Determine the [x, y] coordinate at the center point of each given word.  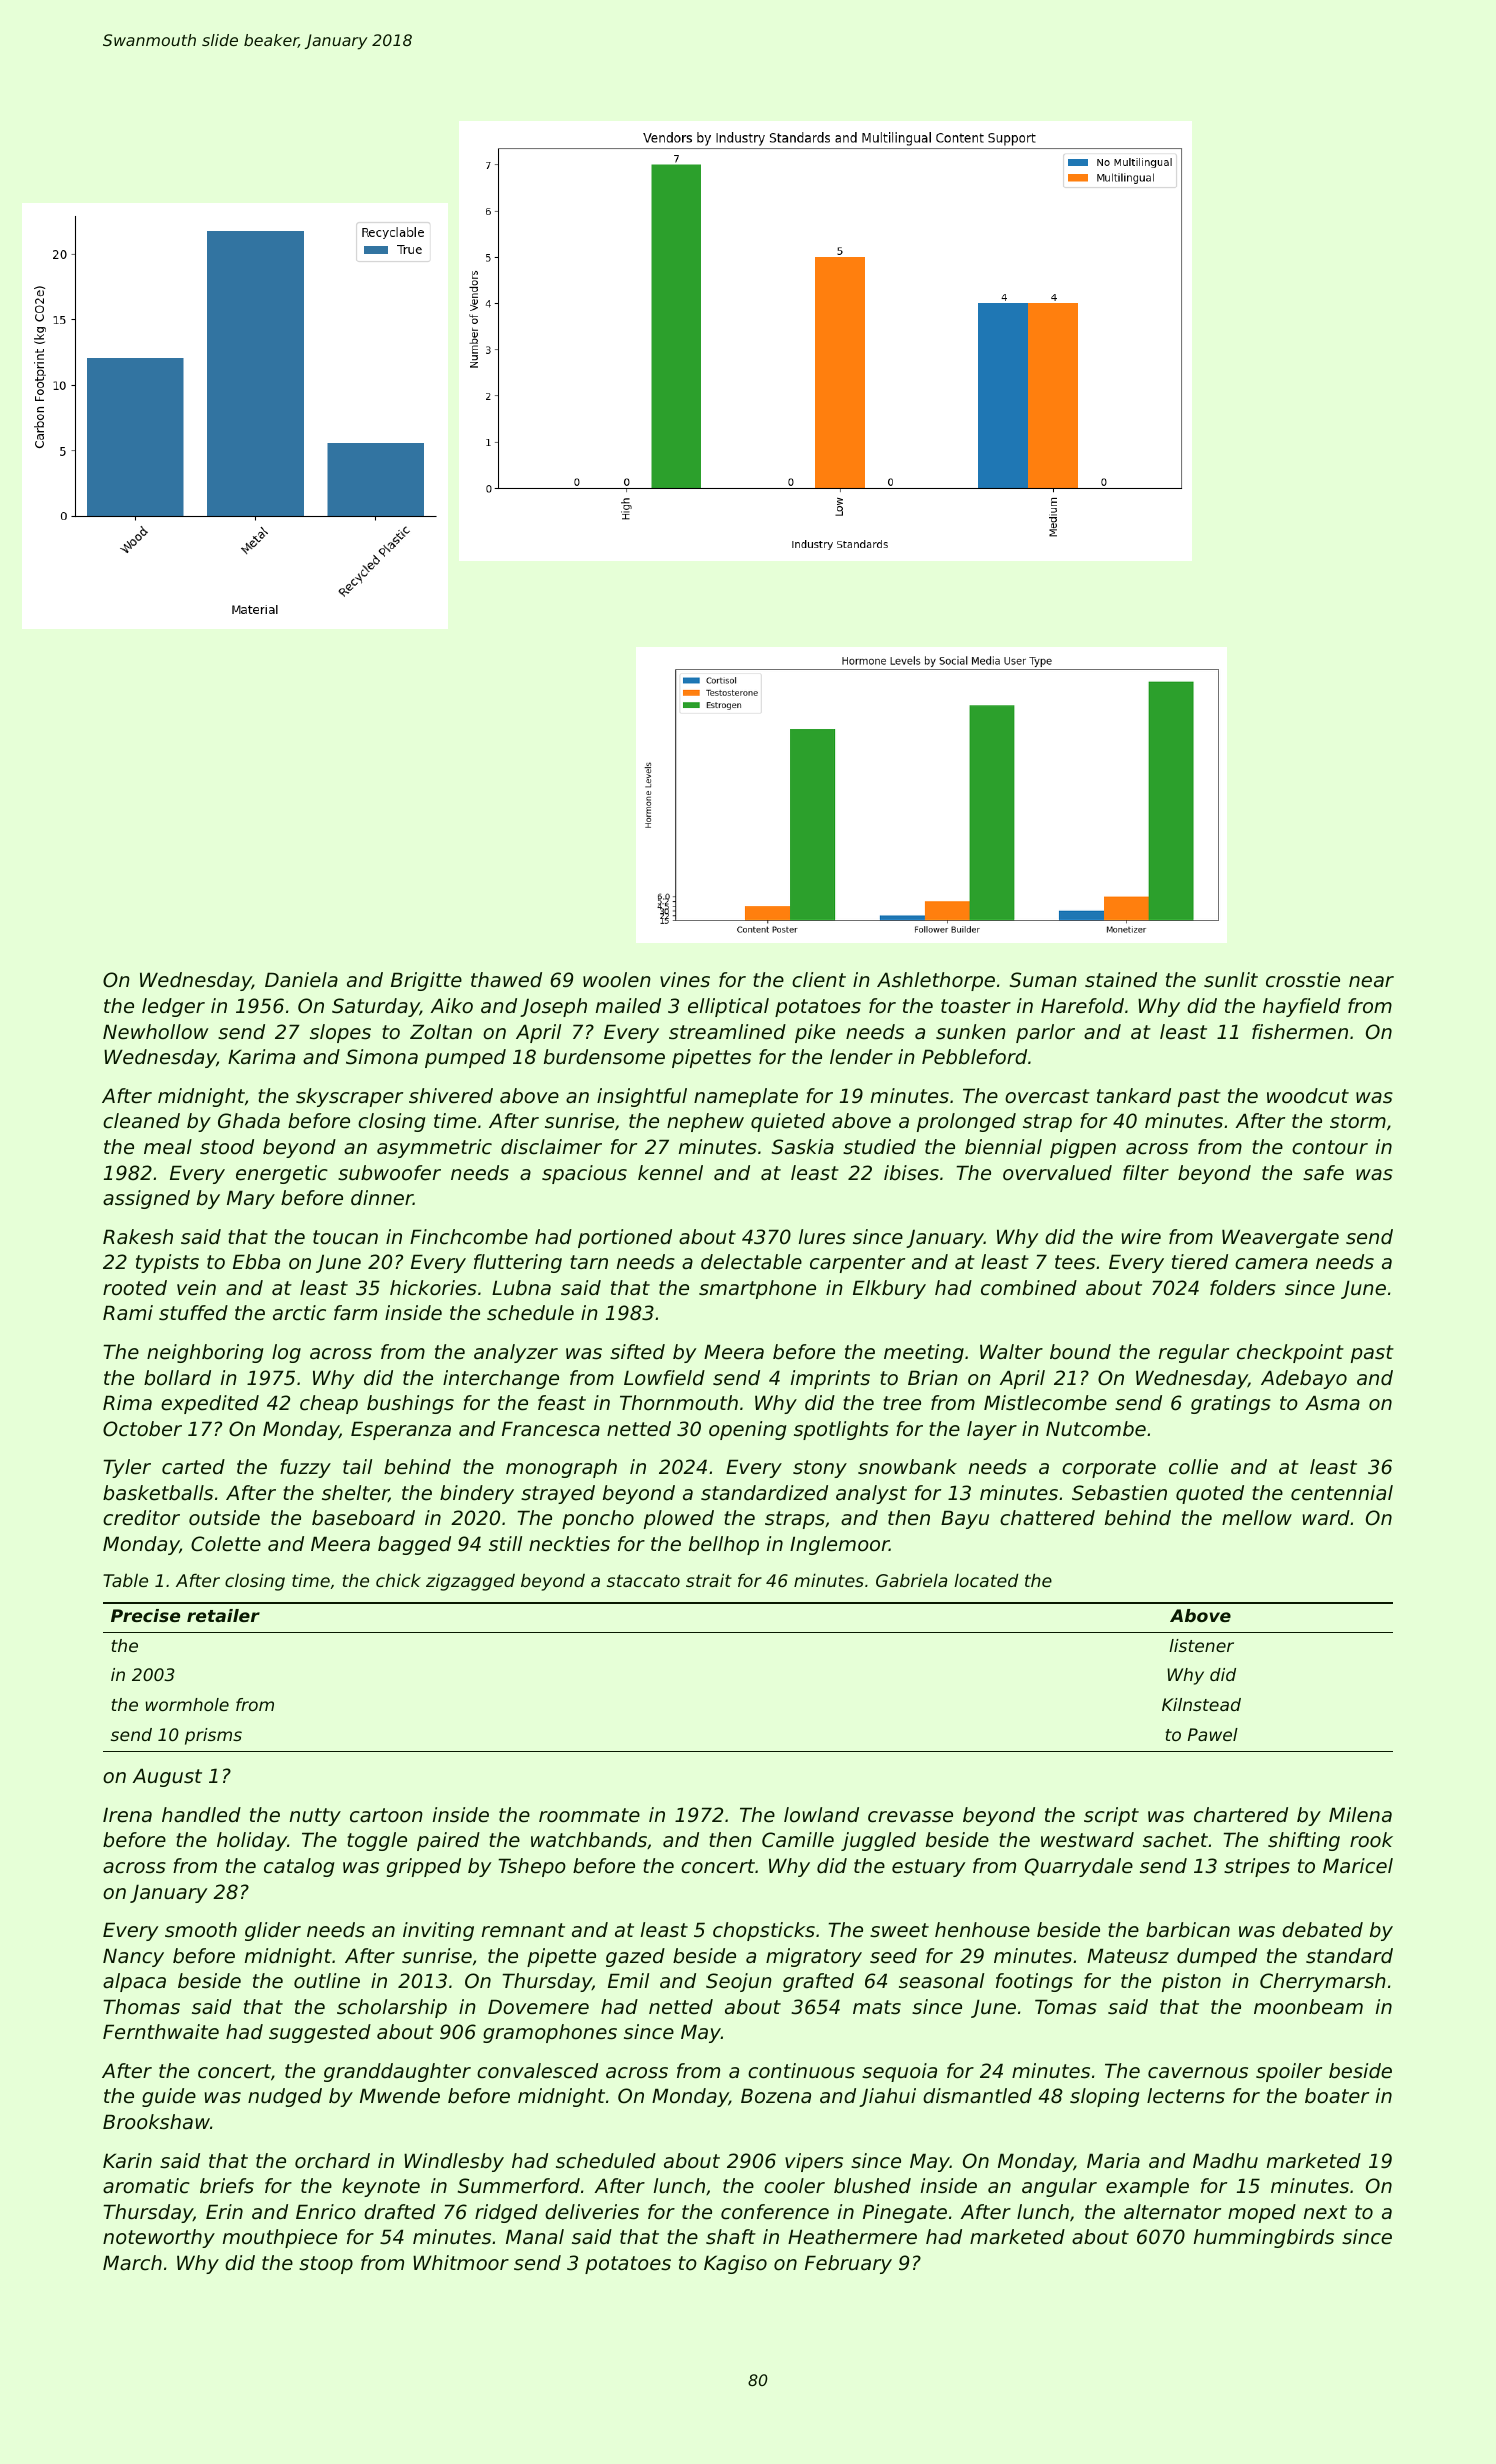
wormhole [187, 1704]
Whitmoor [461, 2263]
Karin [127, 2160]
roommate [589, 1815]
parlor [1045, 1033]
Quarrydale [1079, 1867]
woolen [617, 980]
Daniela [301, 980]
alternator [1172, 2212]
